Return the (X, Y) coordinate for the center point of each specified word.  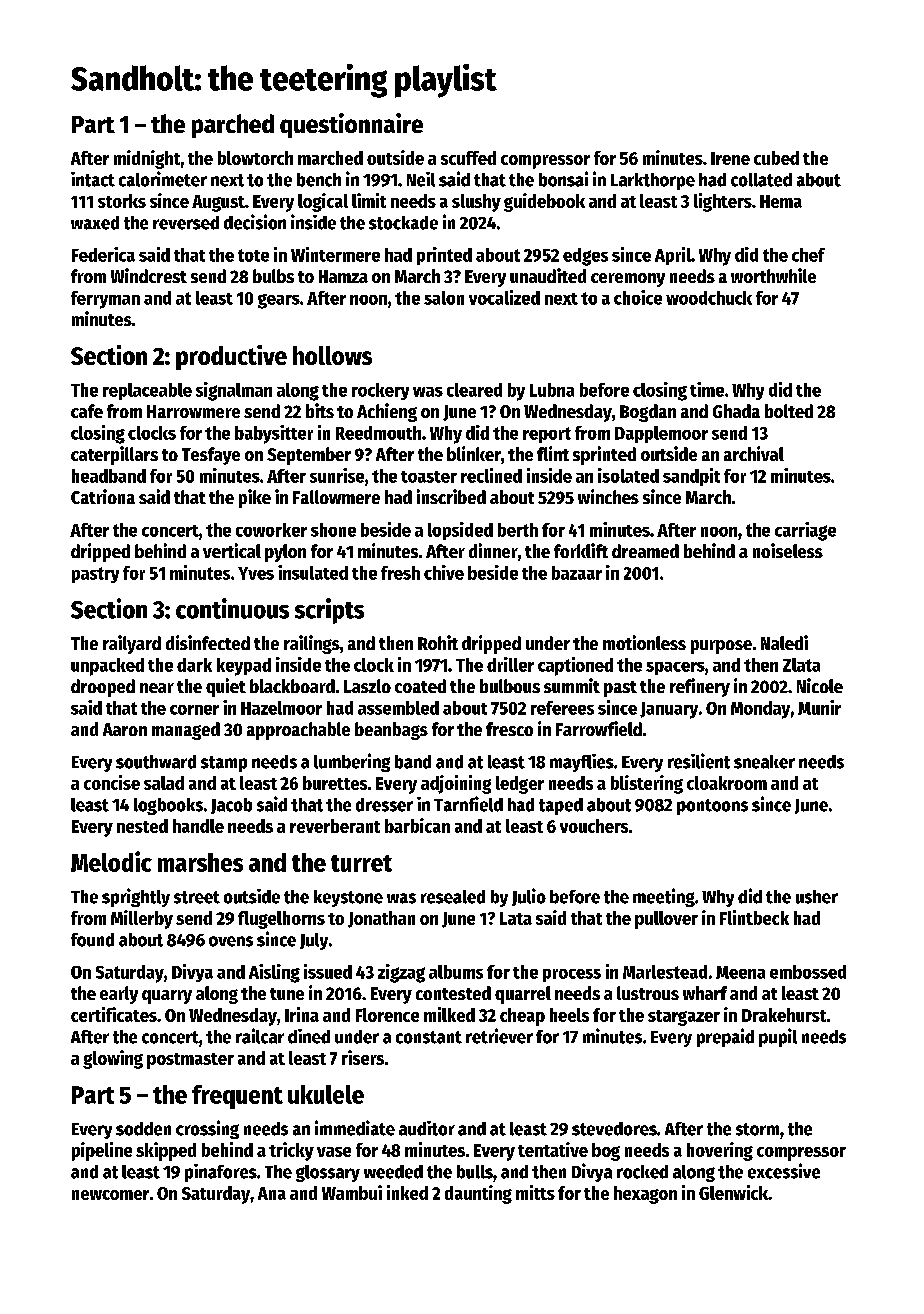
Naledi (784, 642)
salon (444, 298)
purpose (721, 647)
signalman (234, 391)
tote (253, 255)
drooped (103, 688)
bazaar (577, 573)
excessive (784, 1171)
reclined (491, 475)
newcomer (110, 1195)
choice (638, 297)
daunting (478, 1194)
